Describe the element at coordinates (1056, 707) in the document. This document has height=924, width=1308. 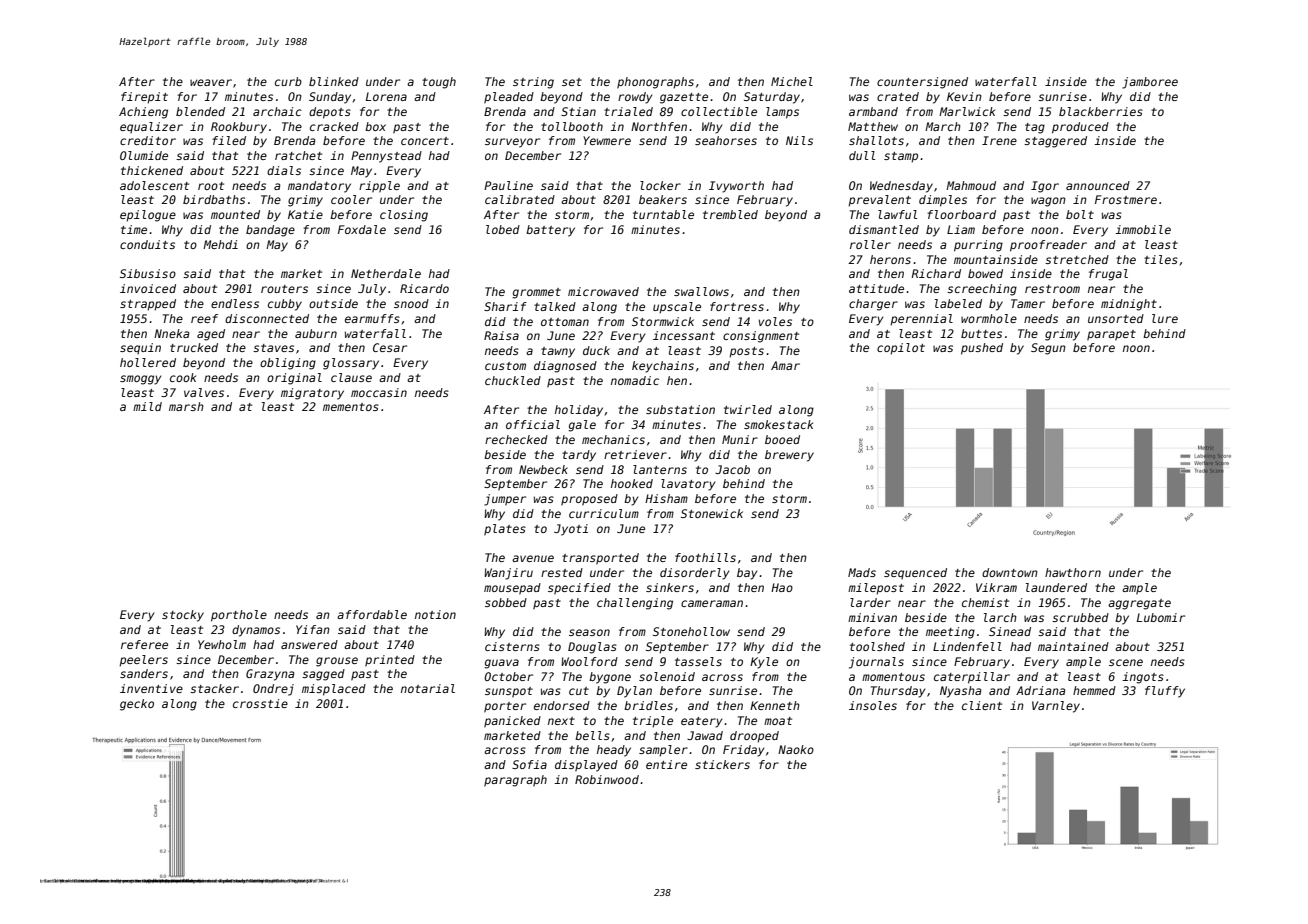
I see `Varnley` at that location.
